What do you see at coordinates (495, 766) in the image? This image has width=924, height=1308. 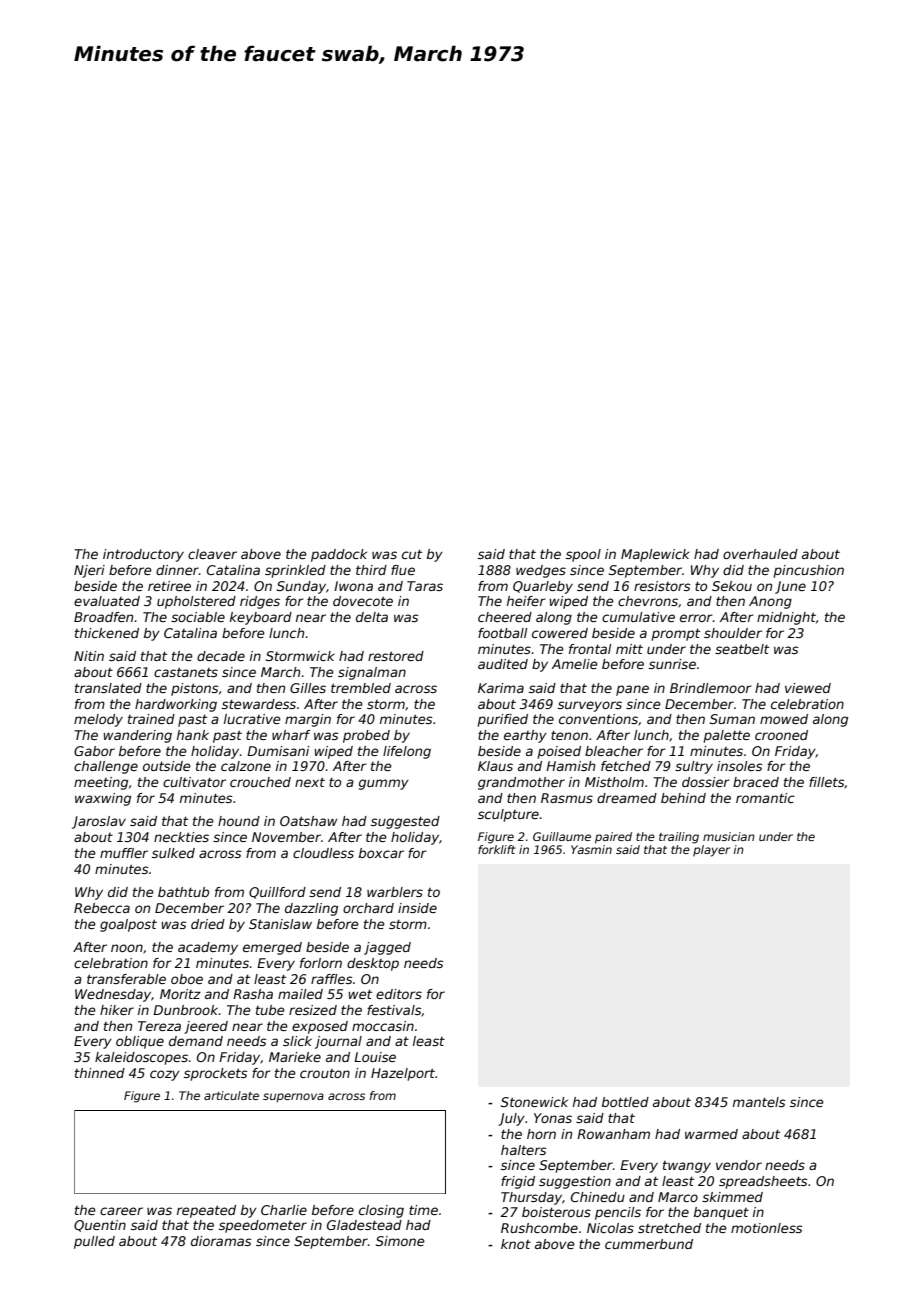 I see `Klaus` at bounding box center [495, 766].
